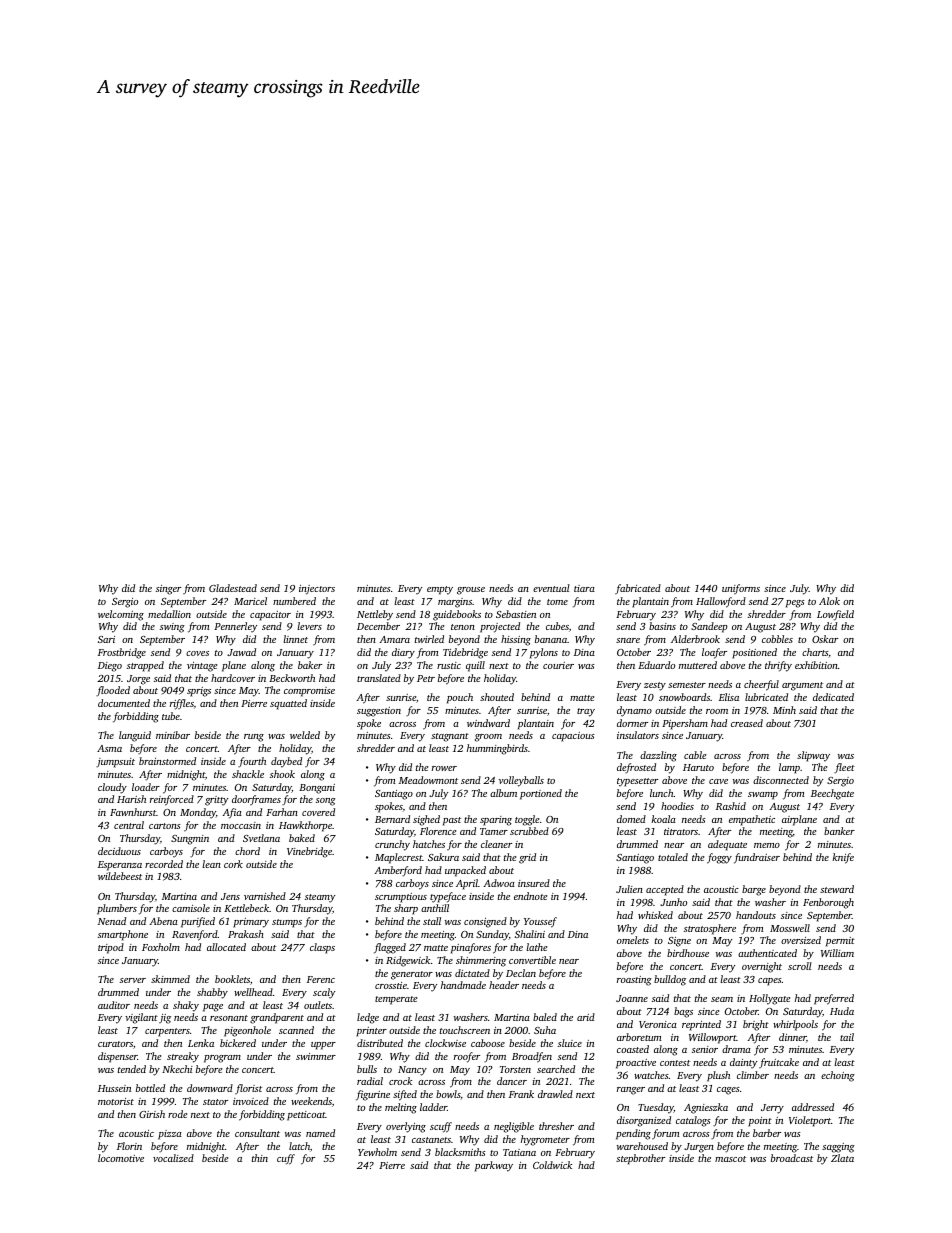  What do you see at coordinates (317, 590) in the image?
I see `injectors` at bounding box center [317, 590].
